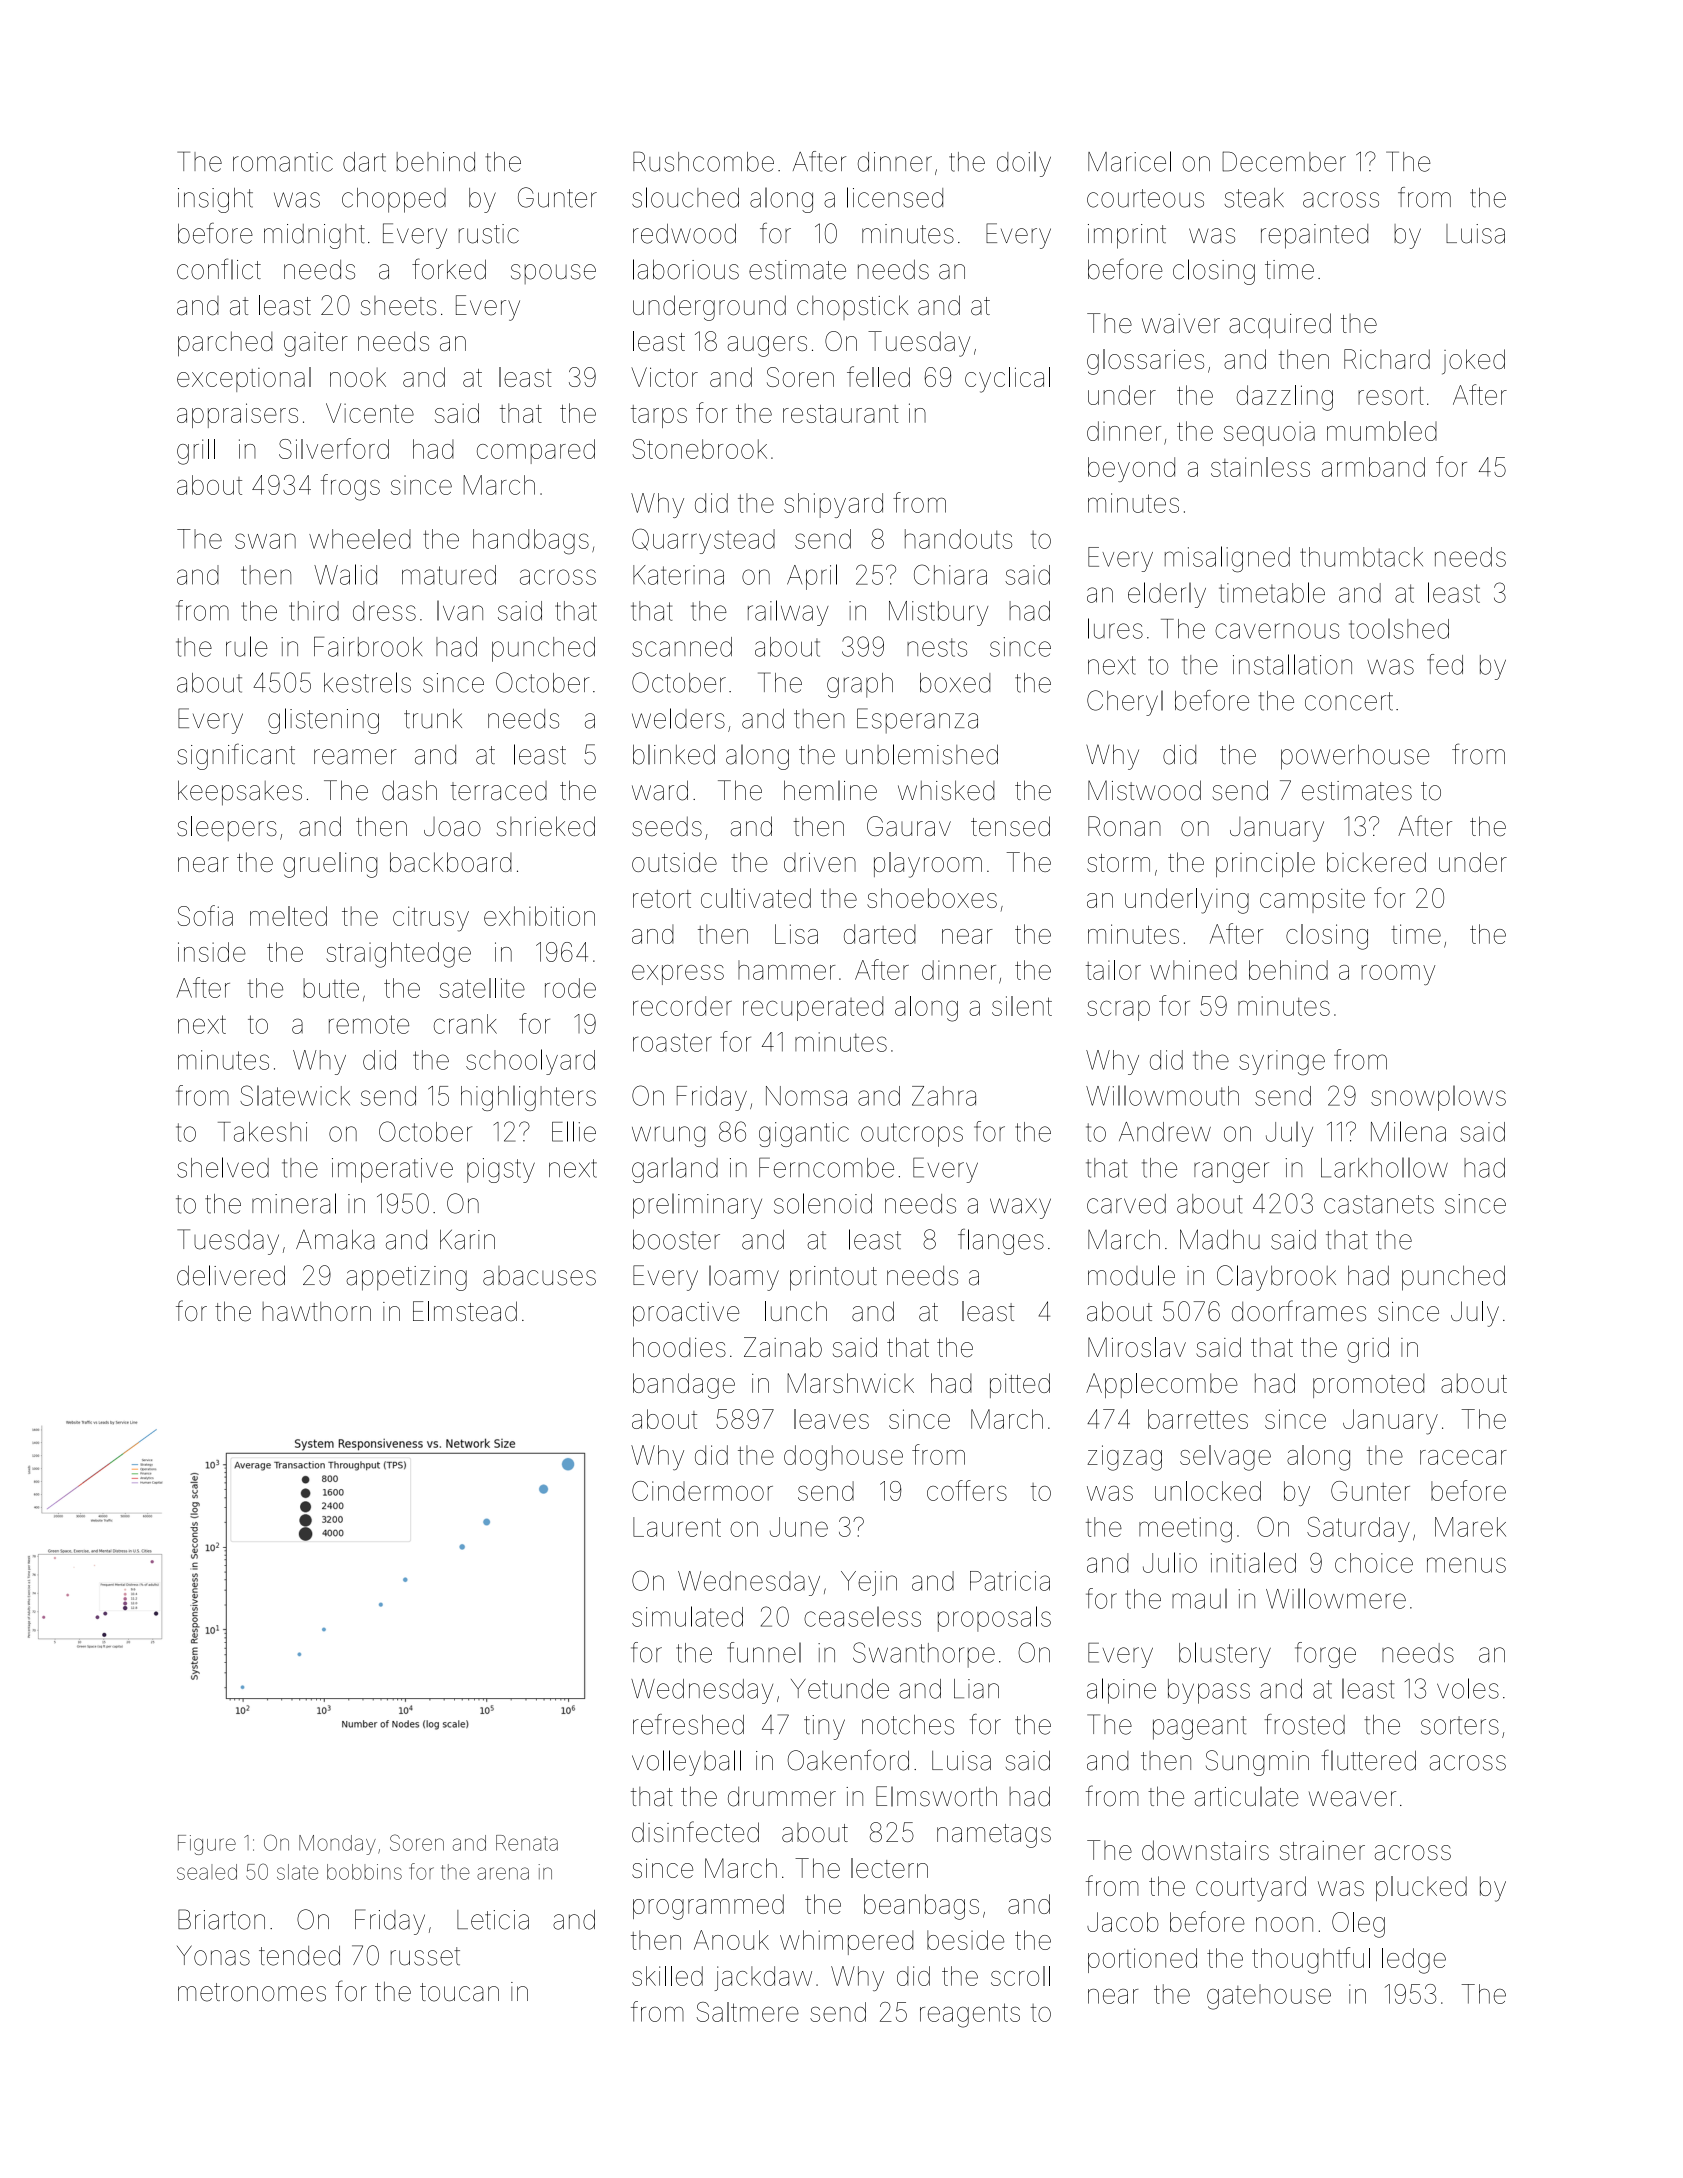  I want to click on racecar, so click(1463, 1457).
